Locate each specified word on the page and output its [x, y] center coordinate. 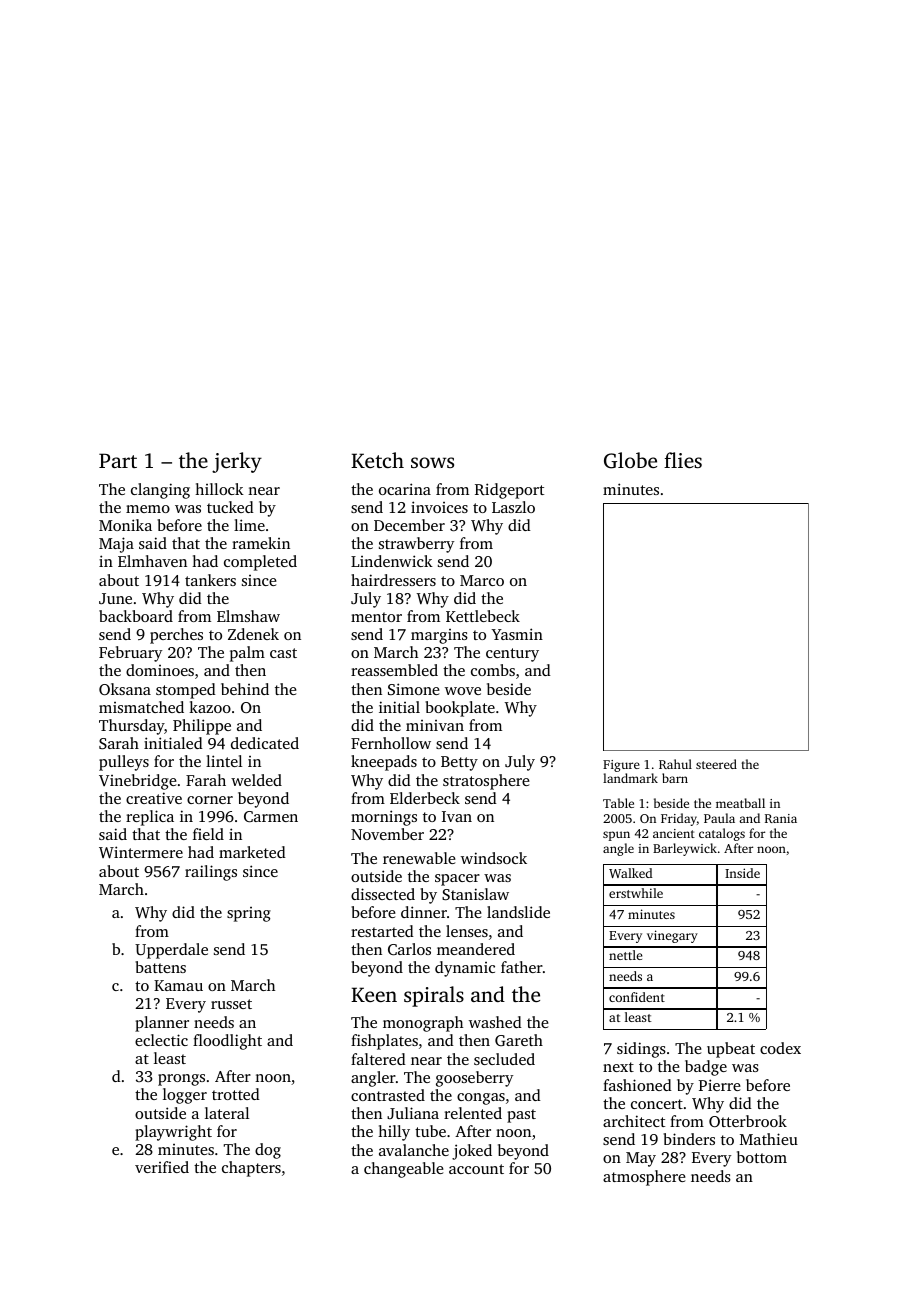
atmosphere [644, 1178]
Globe [630, 460]
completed [260, 563]
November [387, 834]
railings [211, 873]
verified [162, 1167]
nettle [625, 955]
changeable [404, 1170]
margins [439, 636]
